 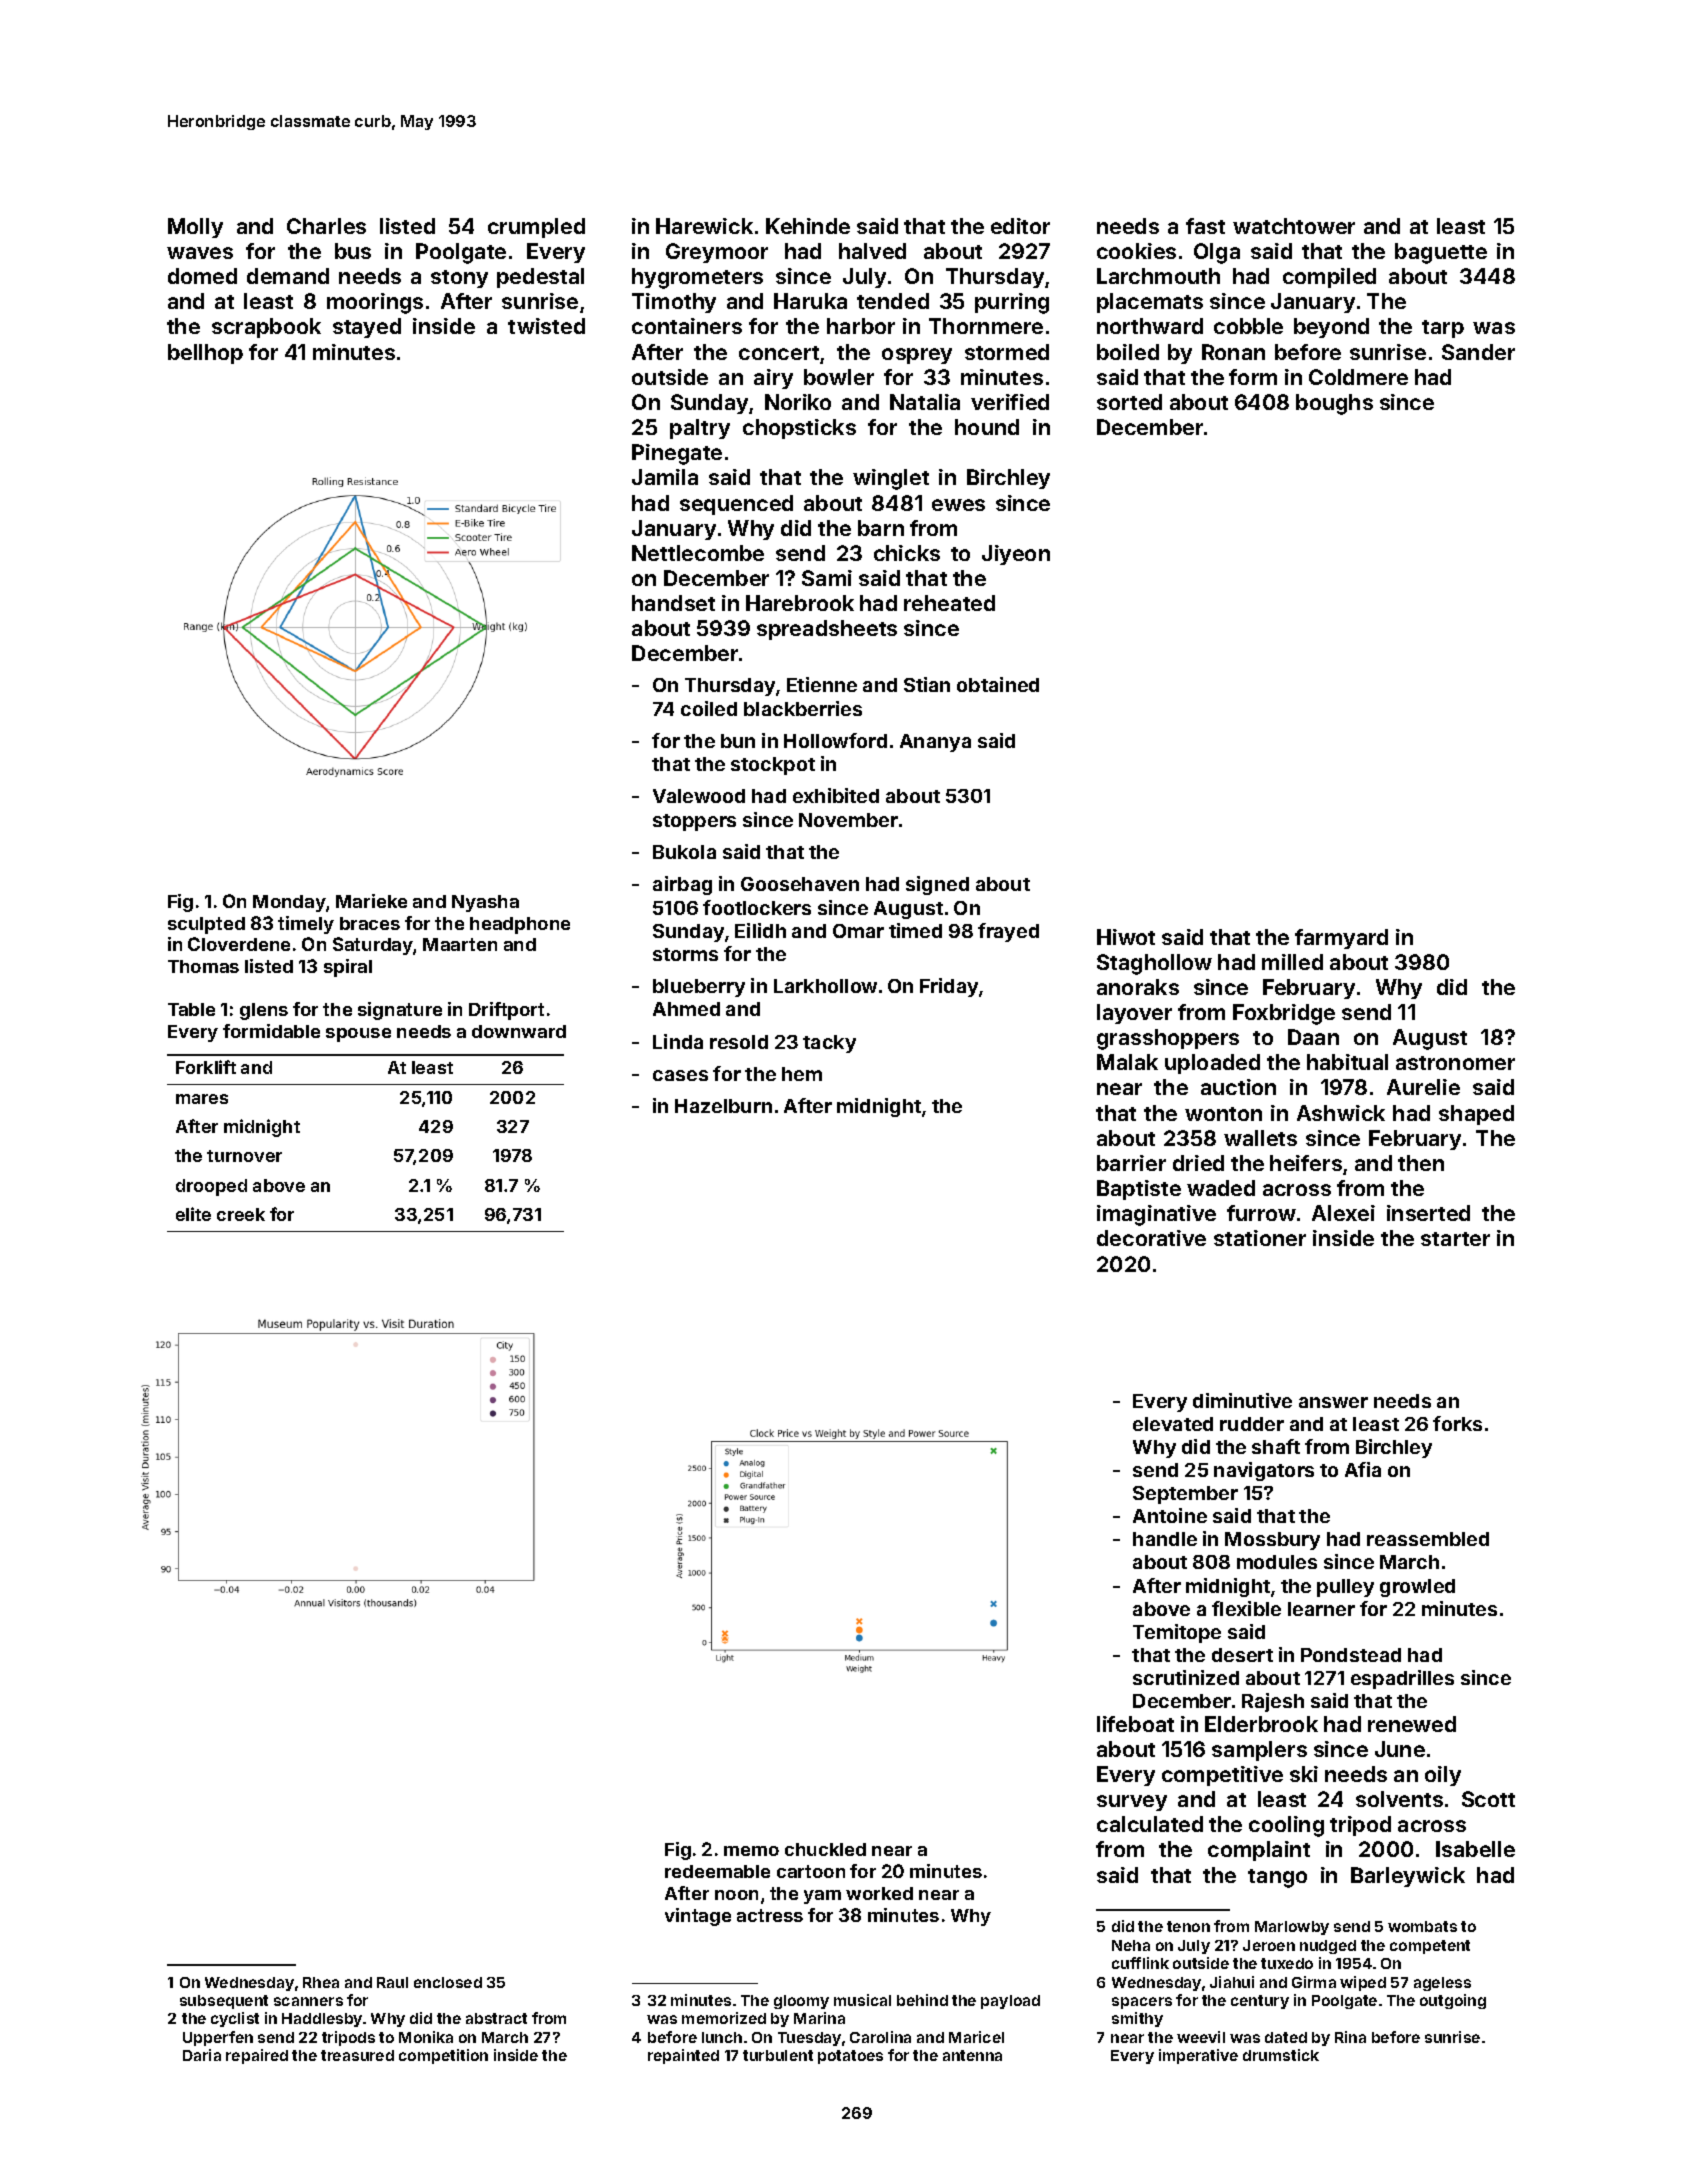 What do you see at coordinates (367, 328) in the page?
I see `stayed` at bounding box center [367, 328].
